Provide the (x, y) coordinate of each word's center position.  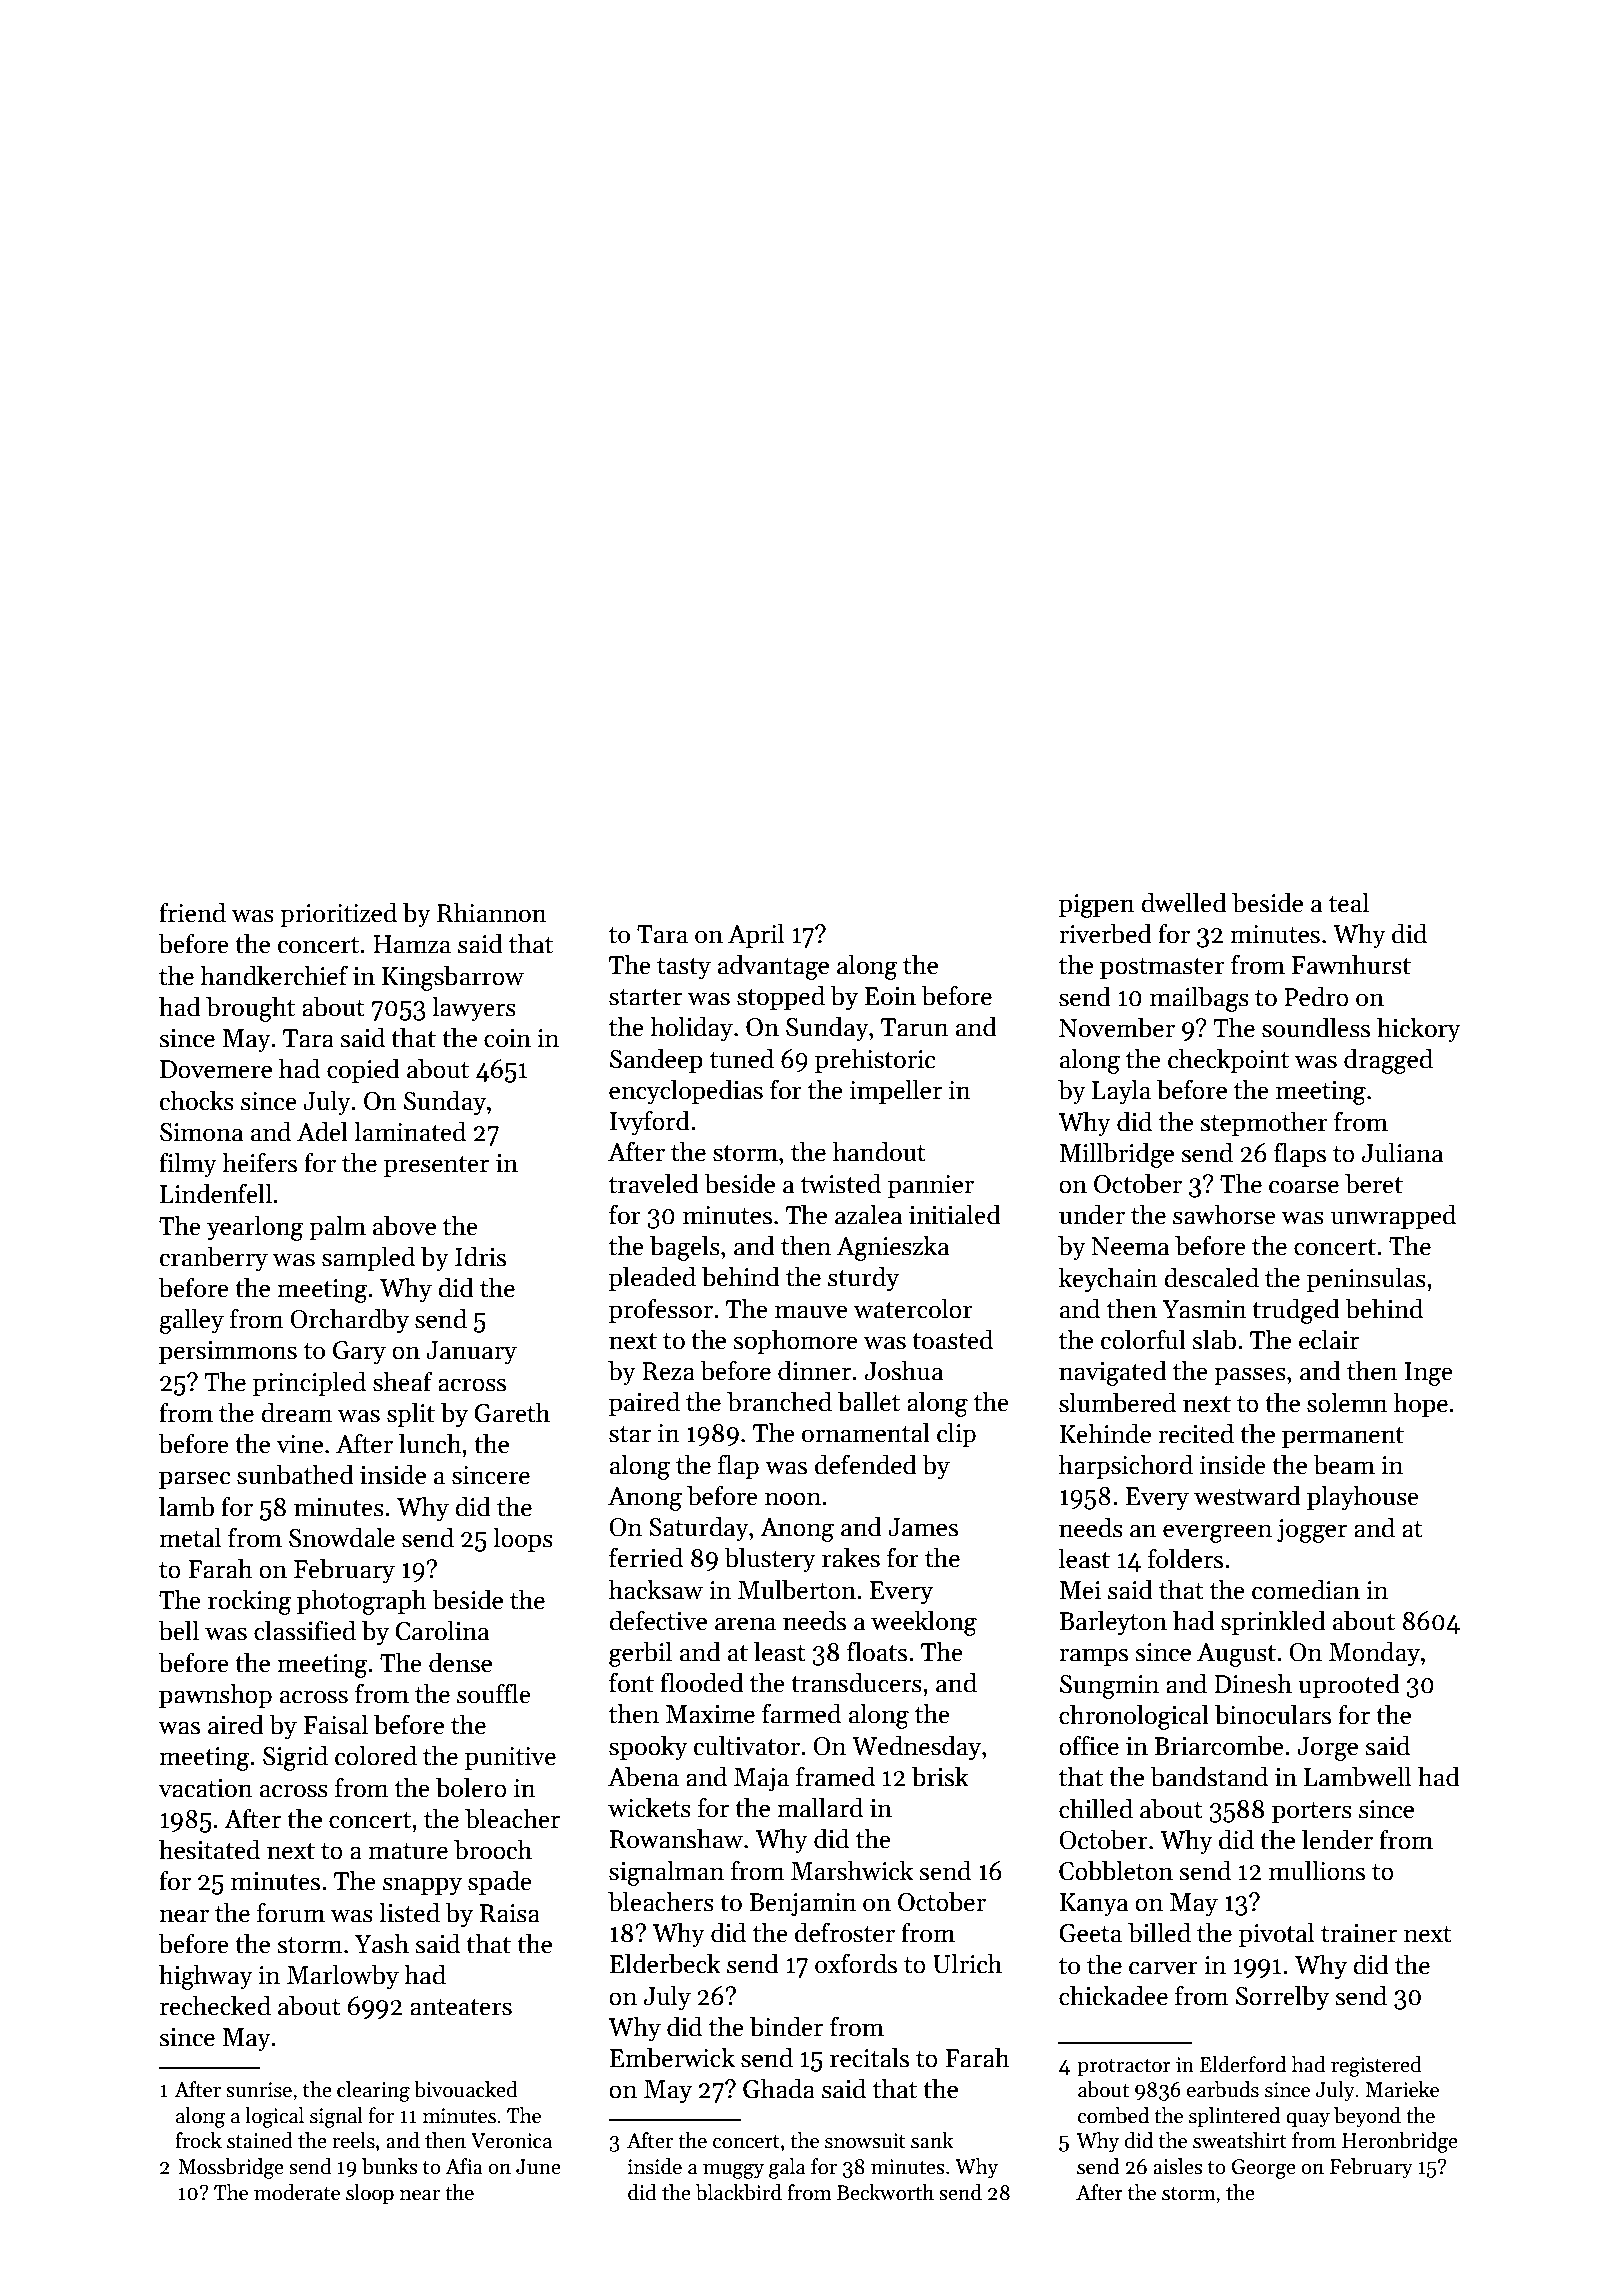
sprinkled (1273, 1622)
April (756, 935)
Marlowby (343, 1976)
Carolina (442, 1630)
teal (1349, 902)
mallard (820, 1807)
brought (250, 1009)
